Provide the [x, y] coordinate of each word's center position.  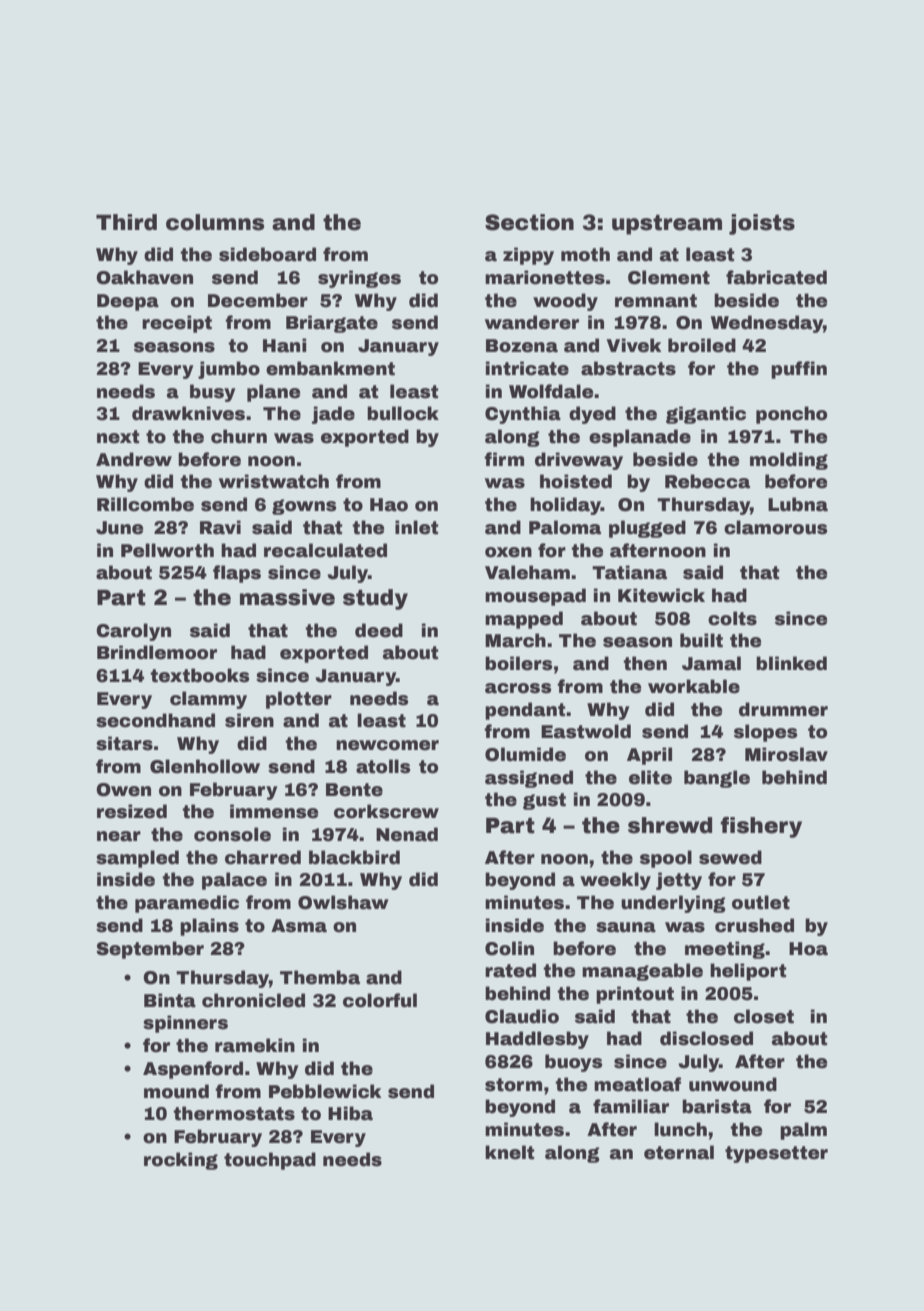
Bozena [522, 346]
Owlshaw [343, 902]
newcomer [387, 745]
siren [249, 720]
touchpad [270, 1161]
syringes [359, 279]
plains [209, 927]
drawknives [188, 413]
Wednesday [767, 324]
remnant [656, 301]
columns [215, 222]
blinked [791, 663]
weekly [615, 881]
